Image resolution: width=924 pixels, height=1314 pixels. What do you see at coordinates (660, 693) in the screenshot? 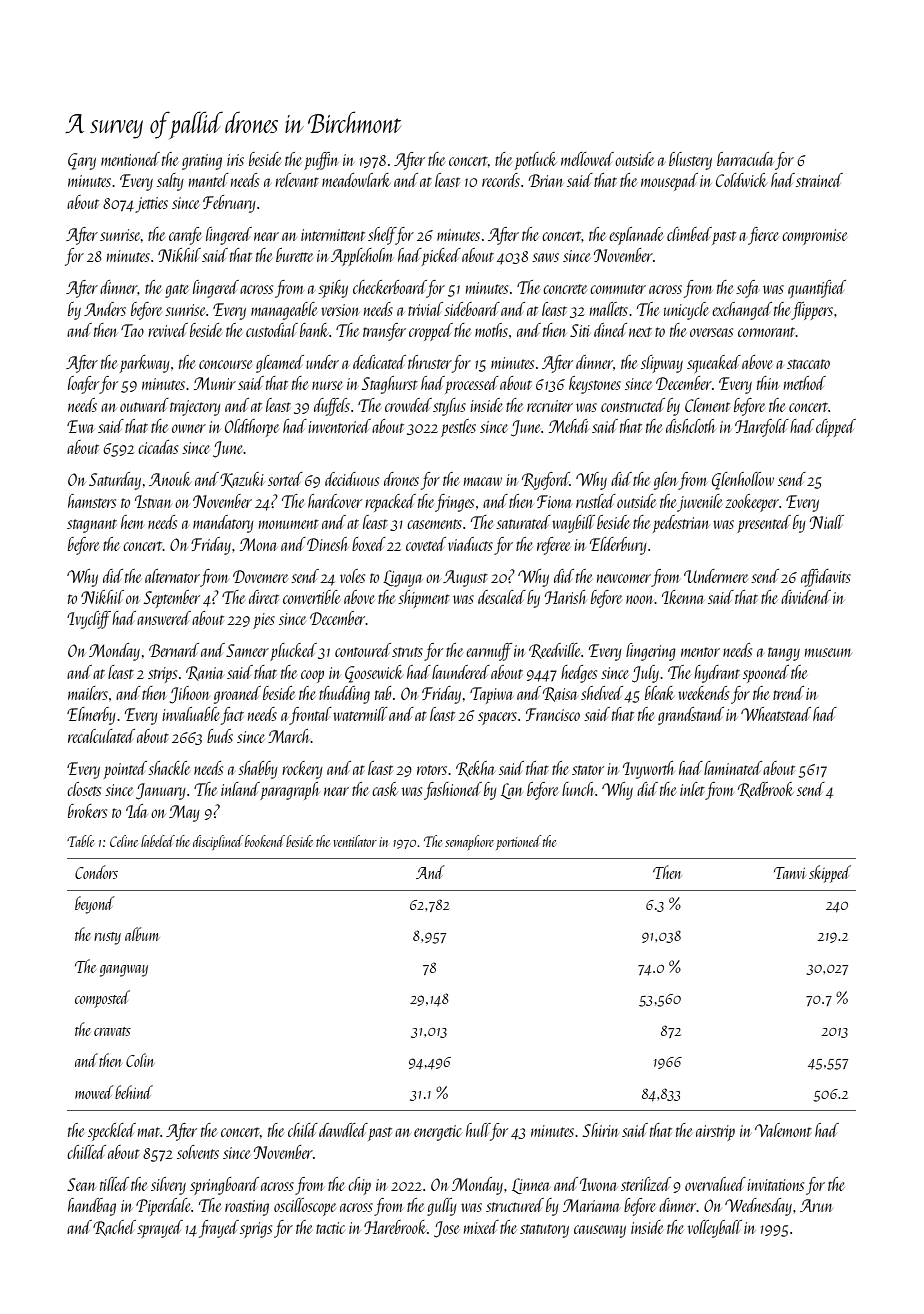
I see `bleak` at bounding box center [660, 693].
